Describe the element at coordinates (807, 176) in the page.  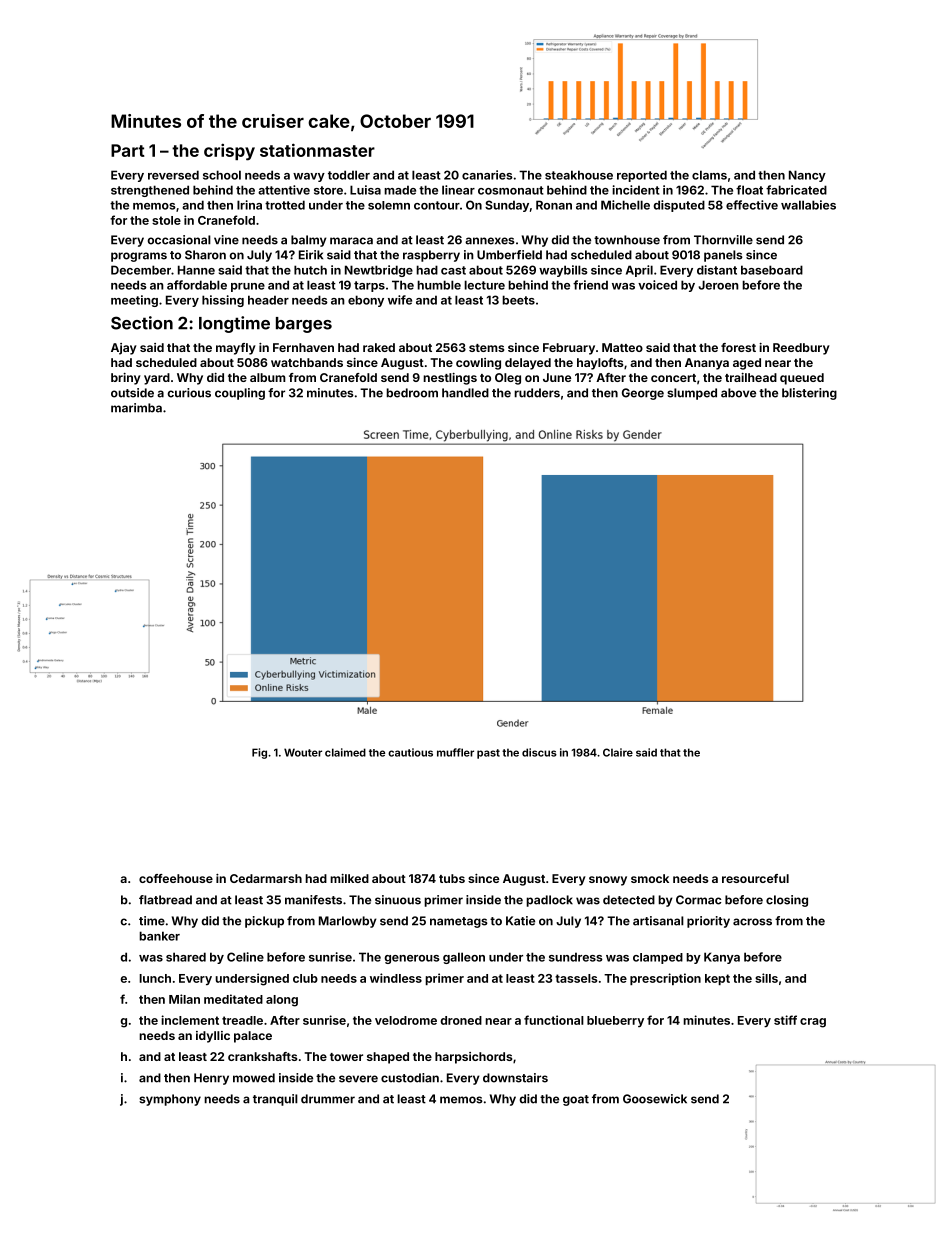
I see `Nancy` at that location.
